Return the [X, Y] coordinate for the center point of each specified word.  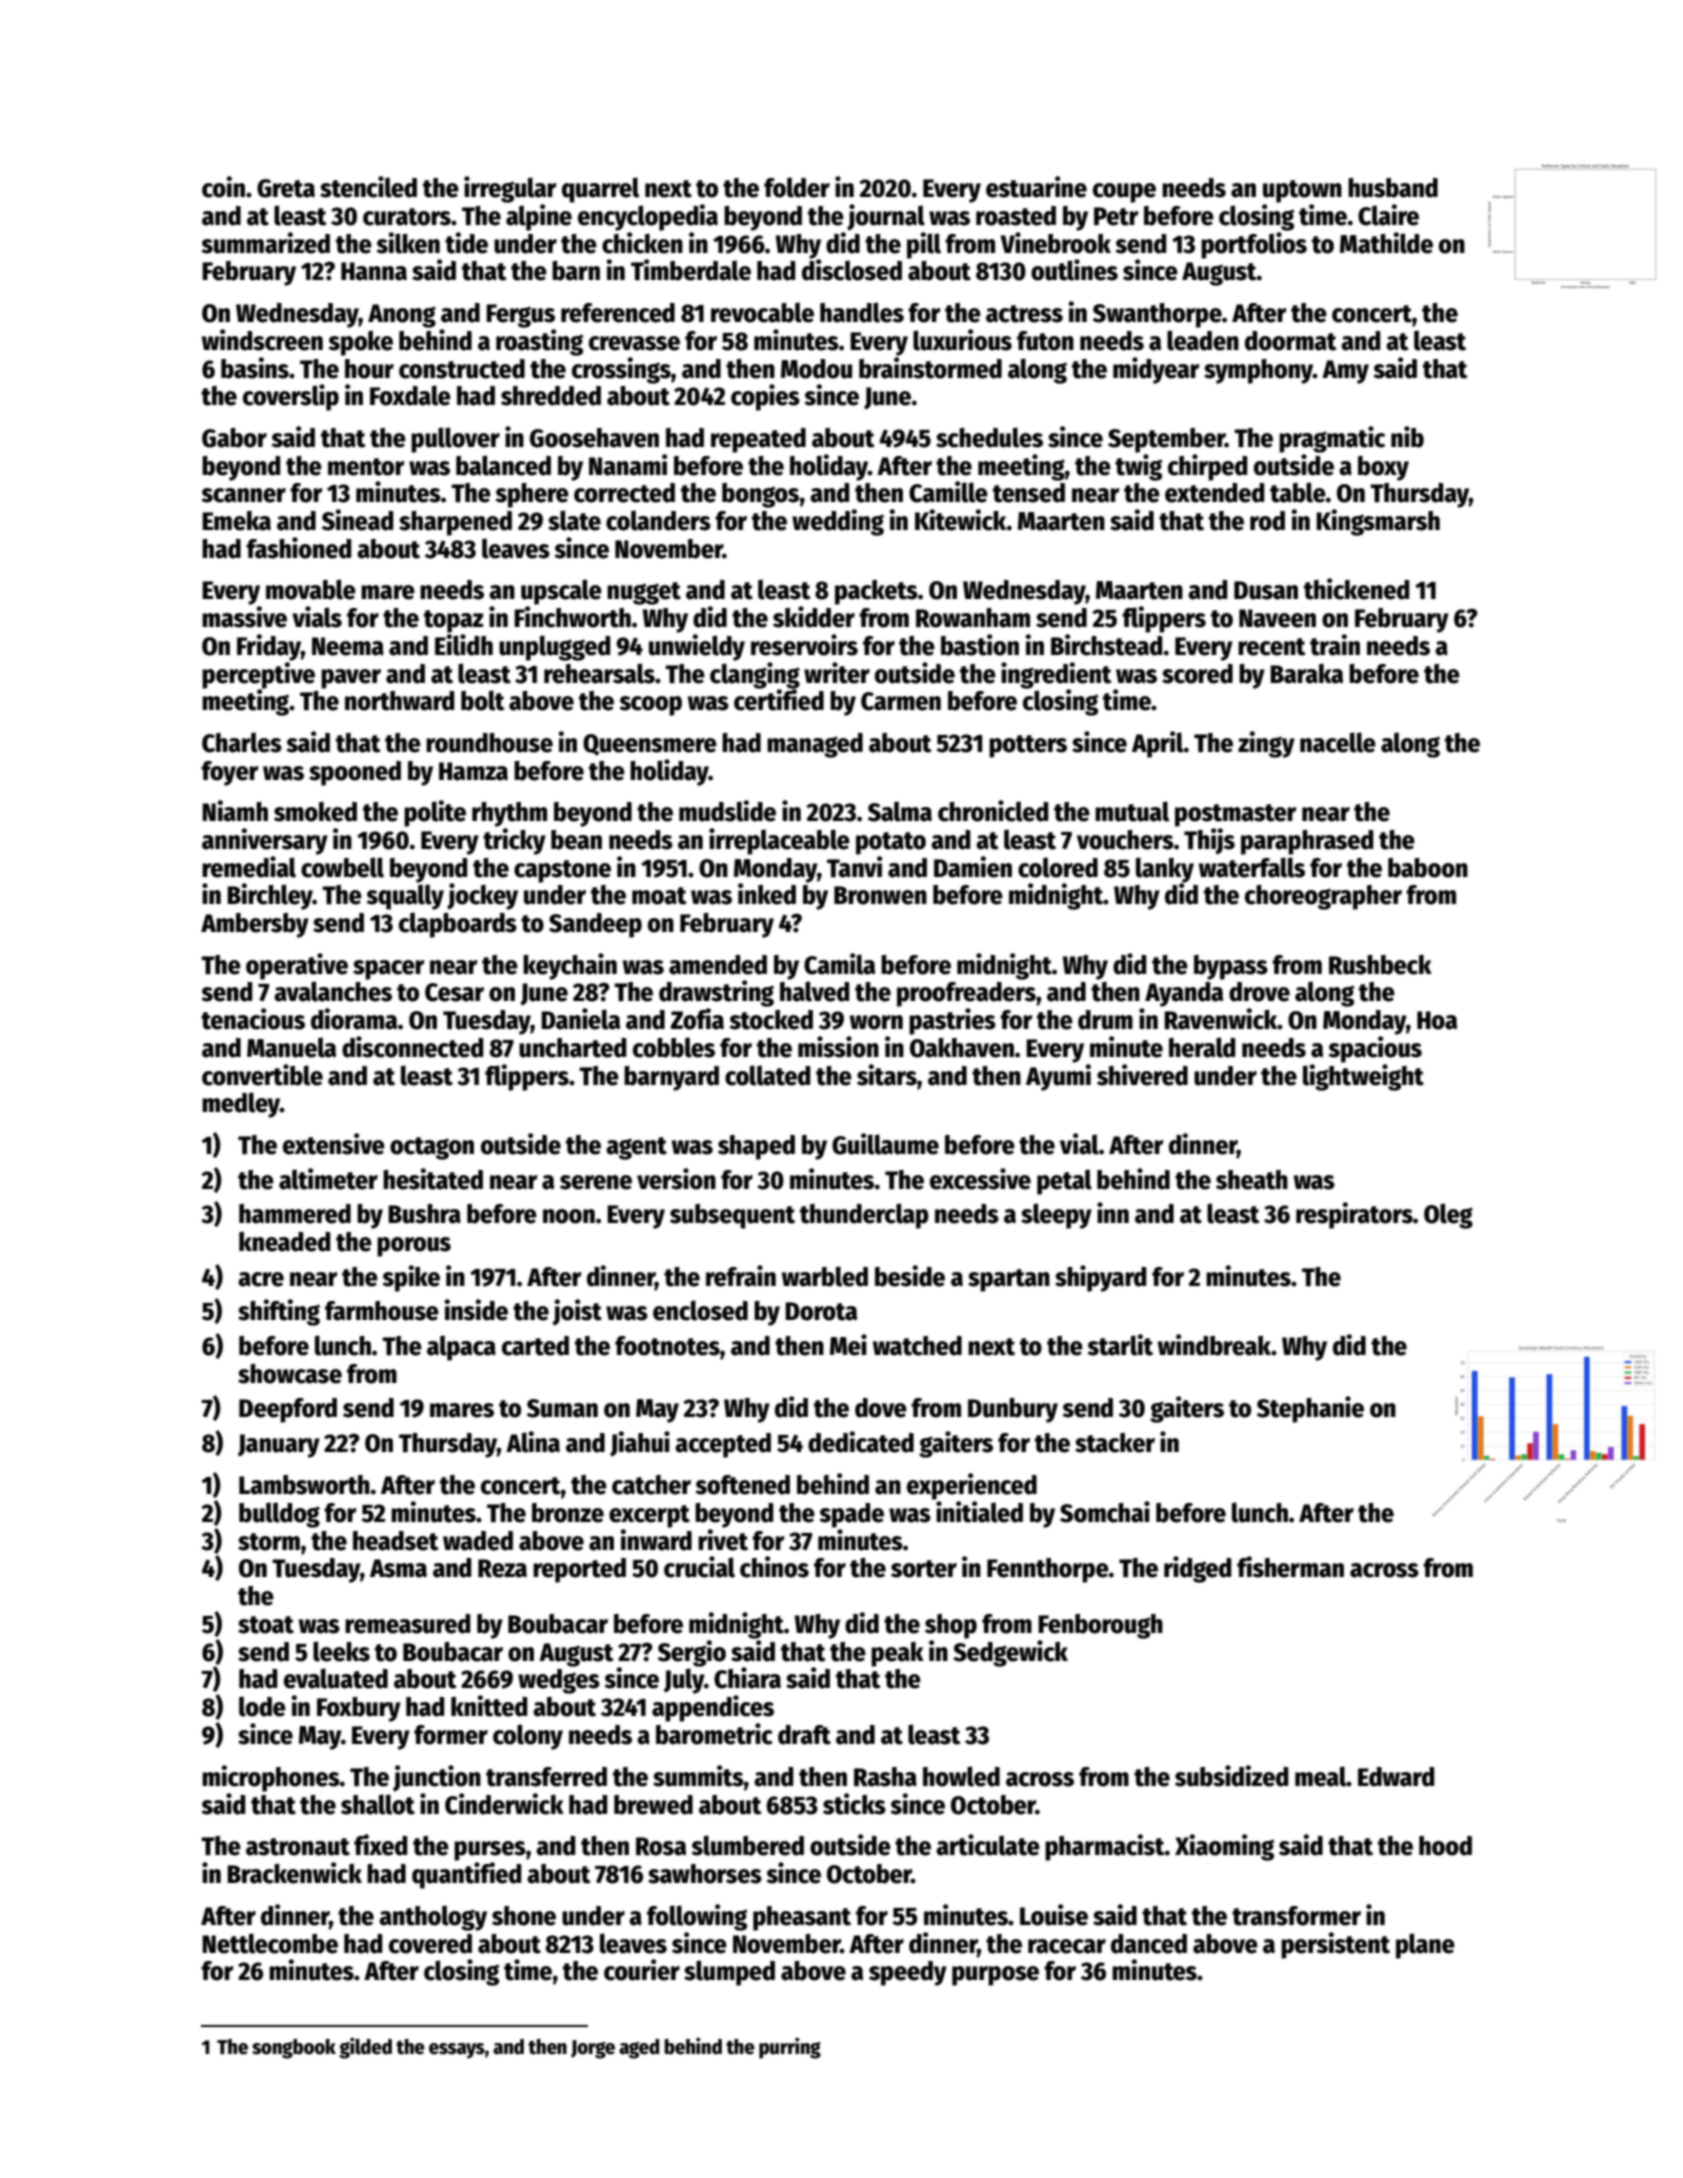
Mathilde [1386, 243]
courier [642, 1970]
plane [1425, 1946]
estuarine [1036, 187]
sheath [1252, 1180]
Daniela [580, 1019]
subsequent [732, 1216]
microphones [271, 1778]
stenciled [368, 187]
